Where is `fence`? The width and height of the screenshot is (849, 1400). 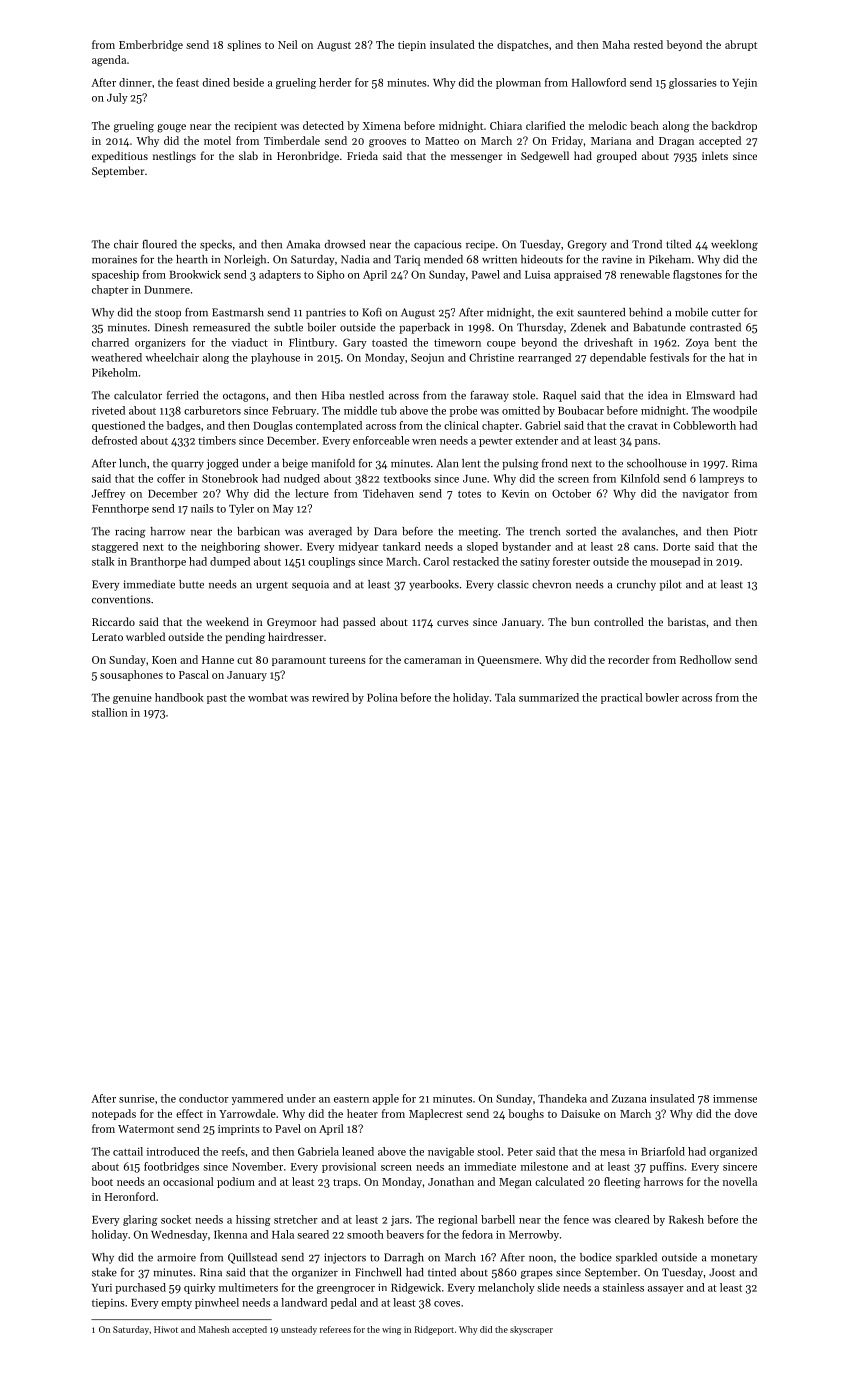
fence is located at coordinates (576, 1219).
